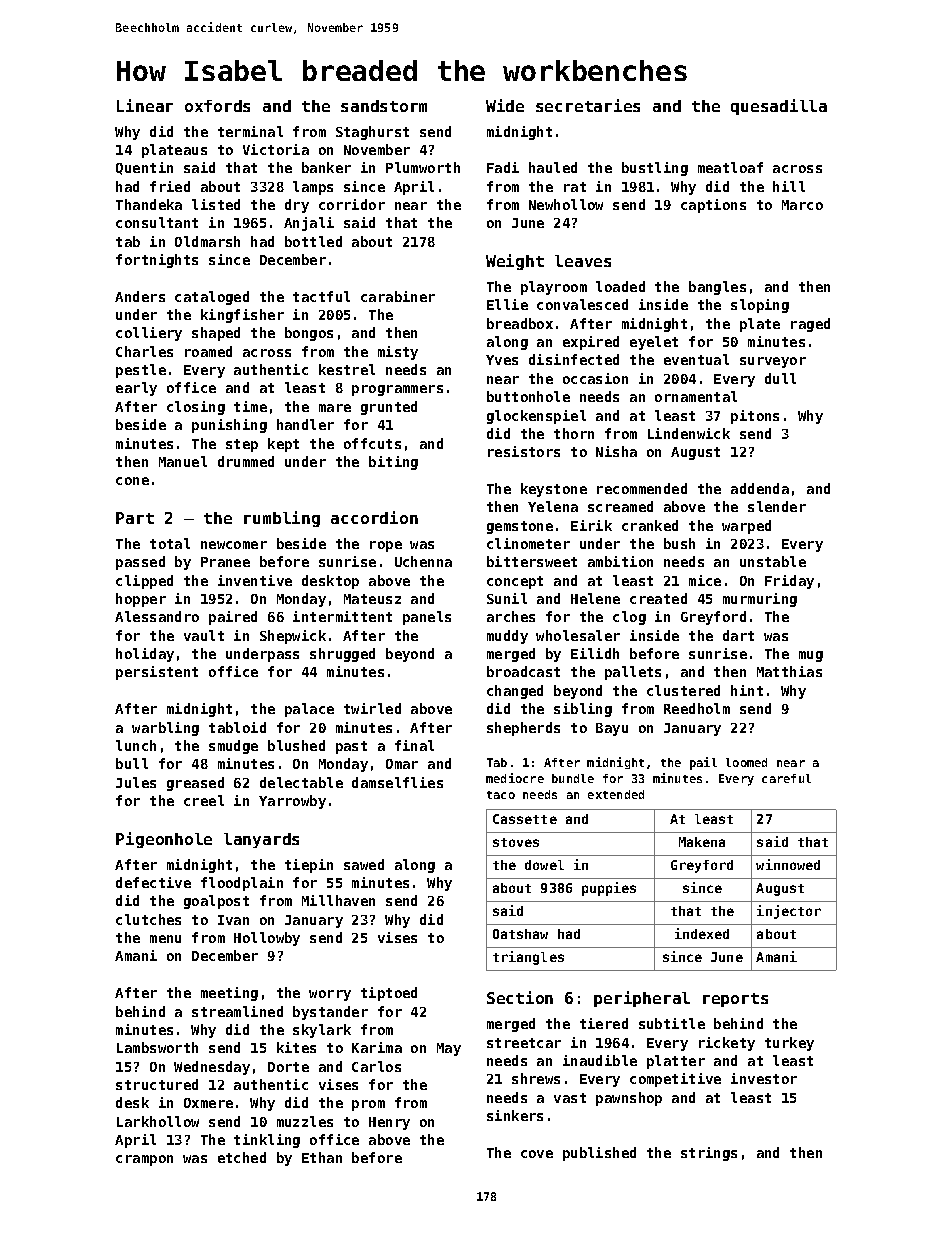 Image resolution: width=952 pixels, height=1233 pixels. Describe the element at coordinates (217, 106) in the screenshot. I see `oxfords` at that location.
